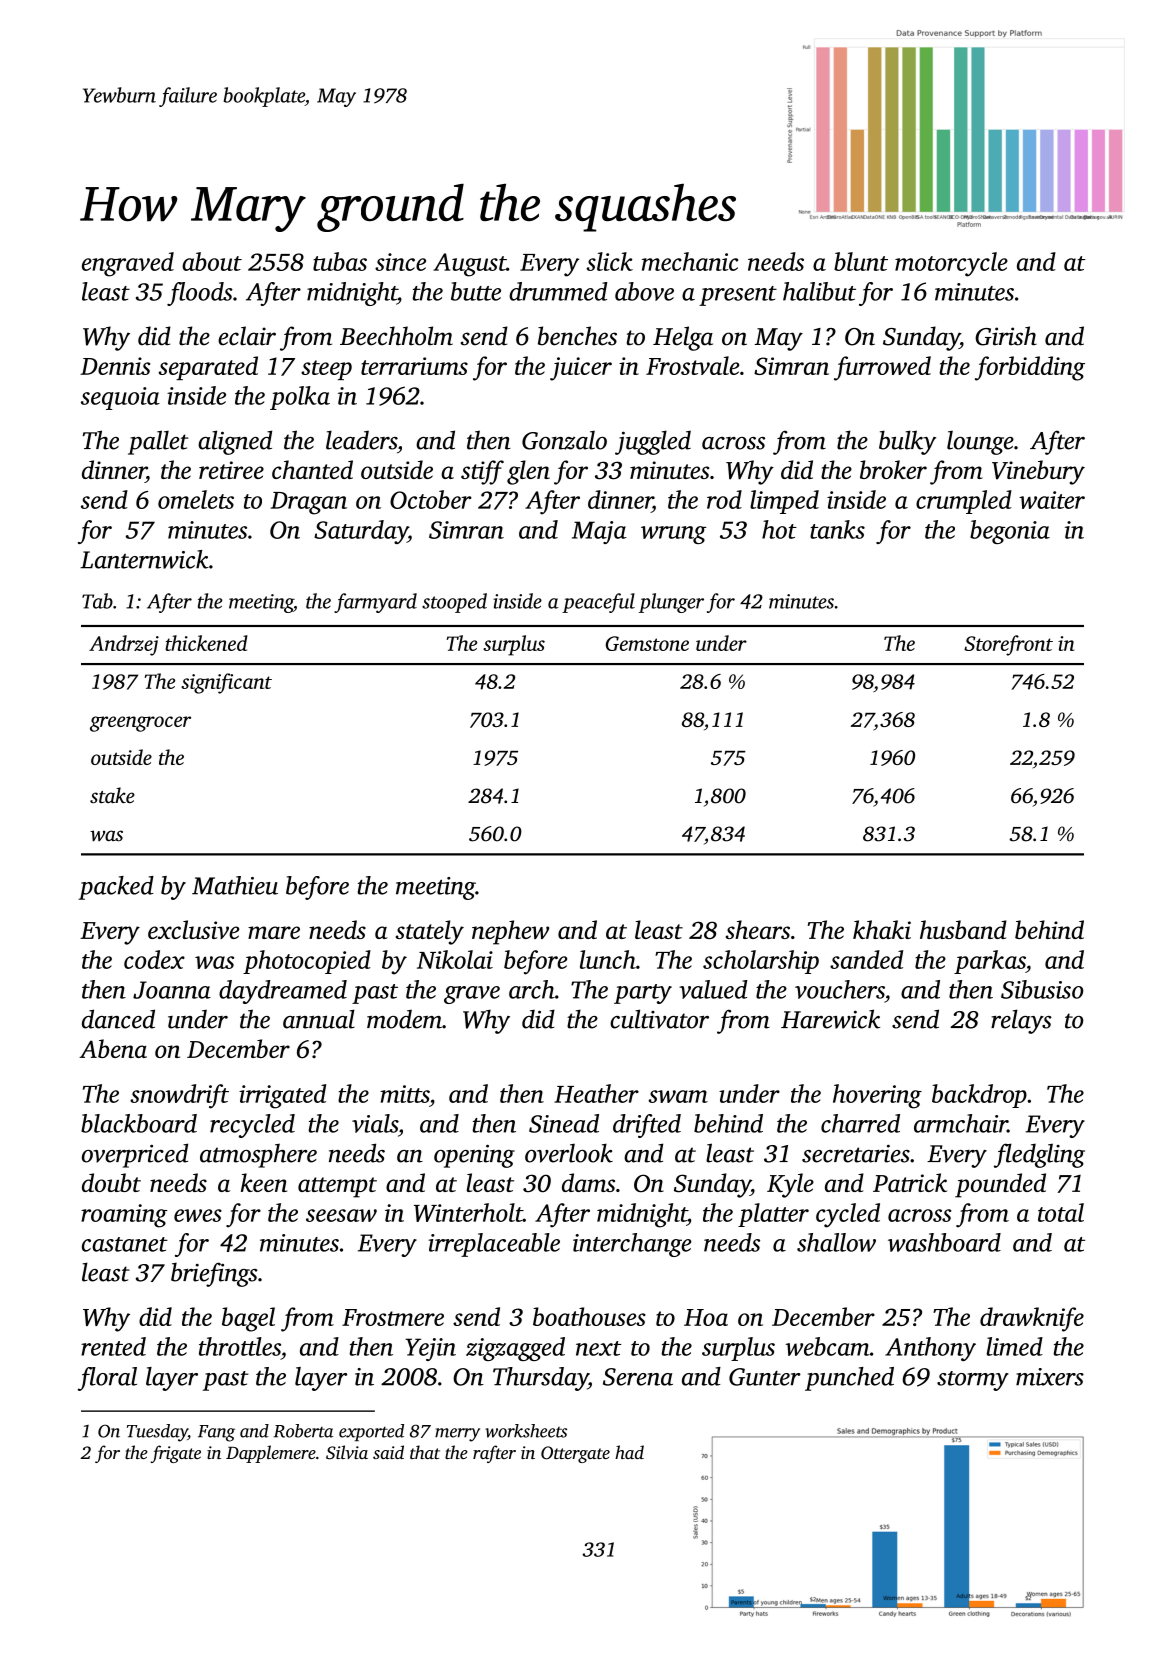 Image resolution: width=1165 pixels, height=1654 pixels. What do you see at coordinates (647, 1126) in the screenshot?
I see `drifted` at bounding box center [647, 1126].
